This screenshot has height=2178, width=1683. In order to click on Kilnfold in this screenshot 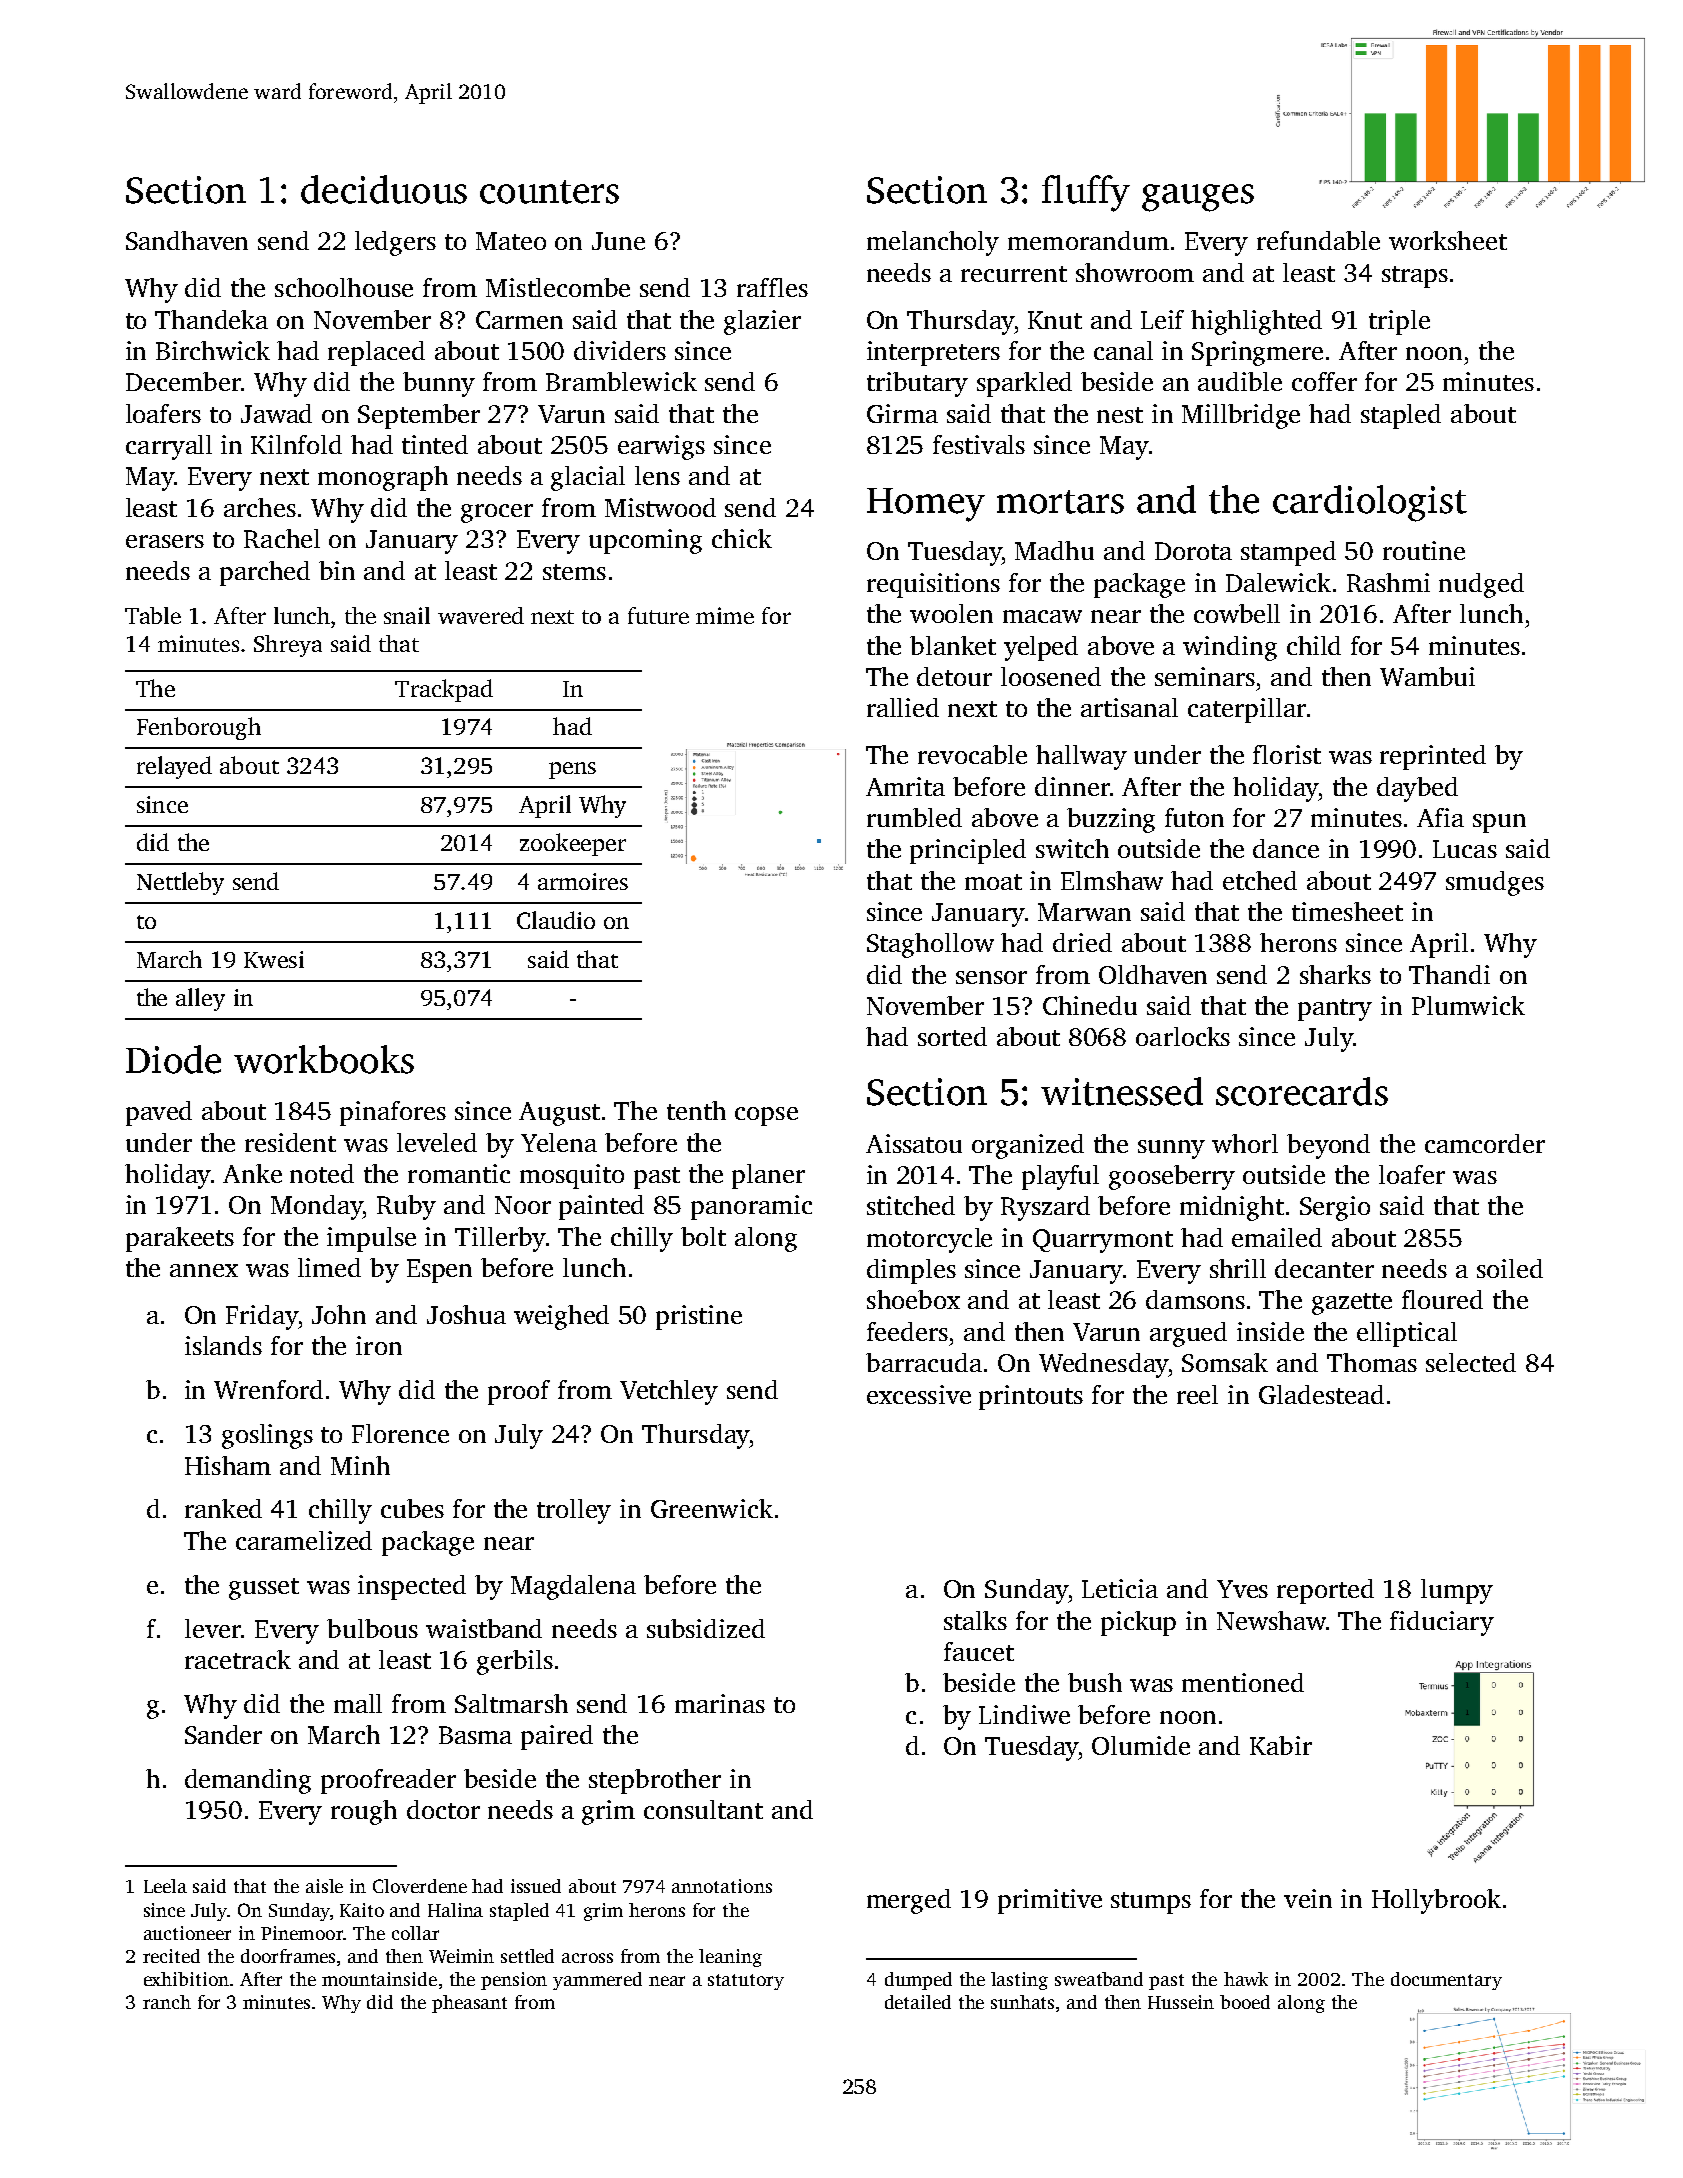, I will do `click(296, 444)`.
